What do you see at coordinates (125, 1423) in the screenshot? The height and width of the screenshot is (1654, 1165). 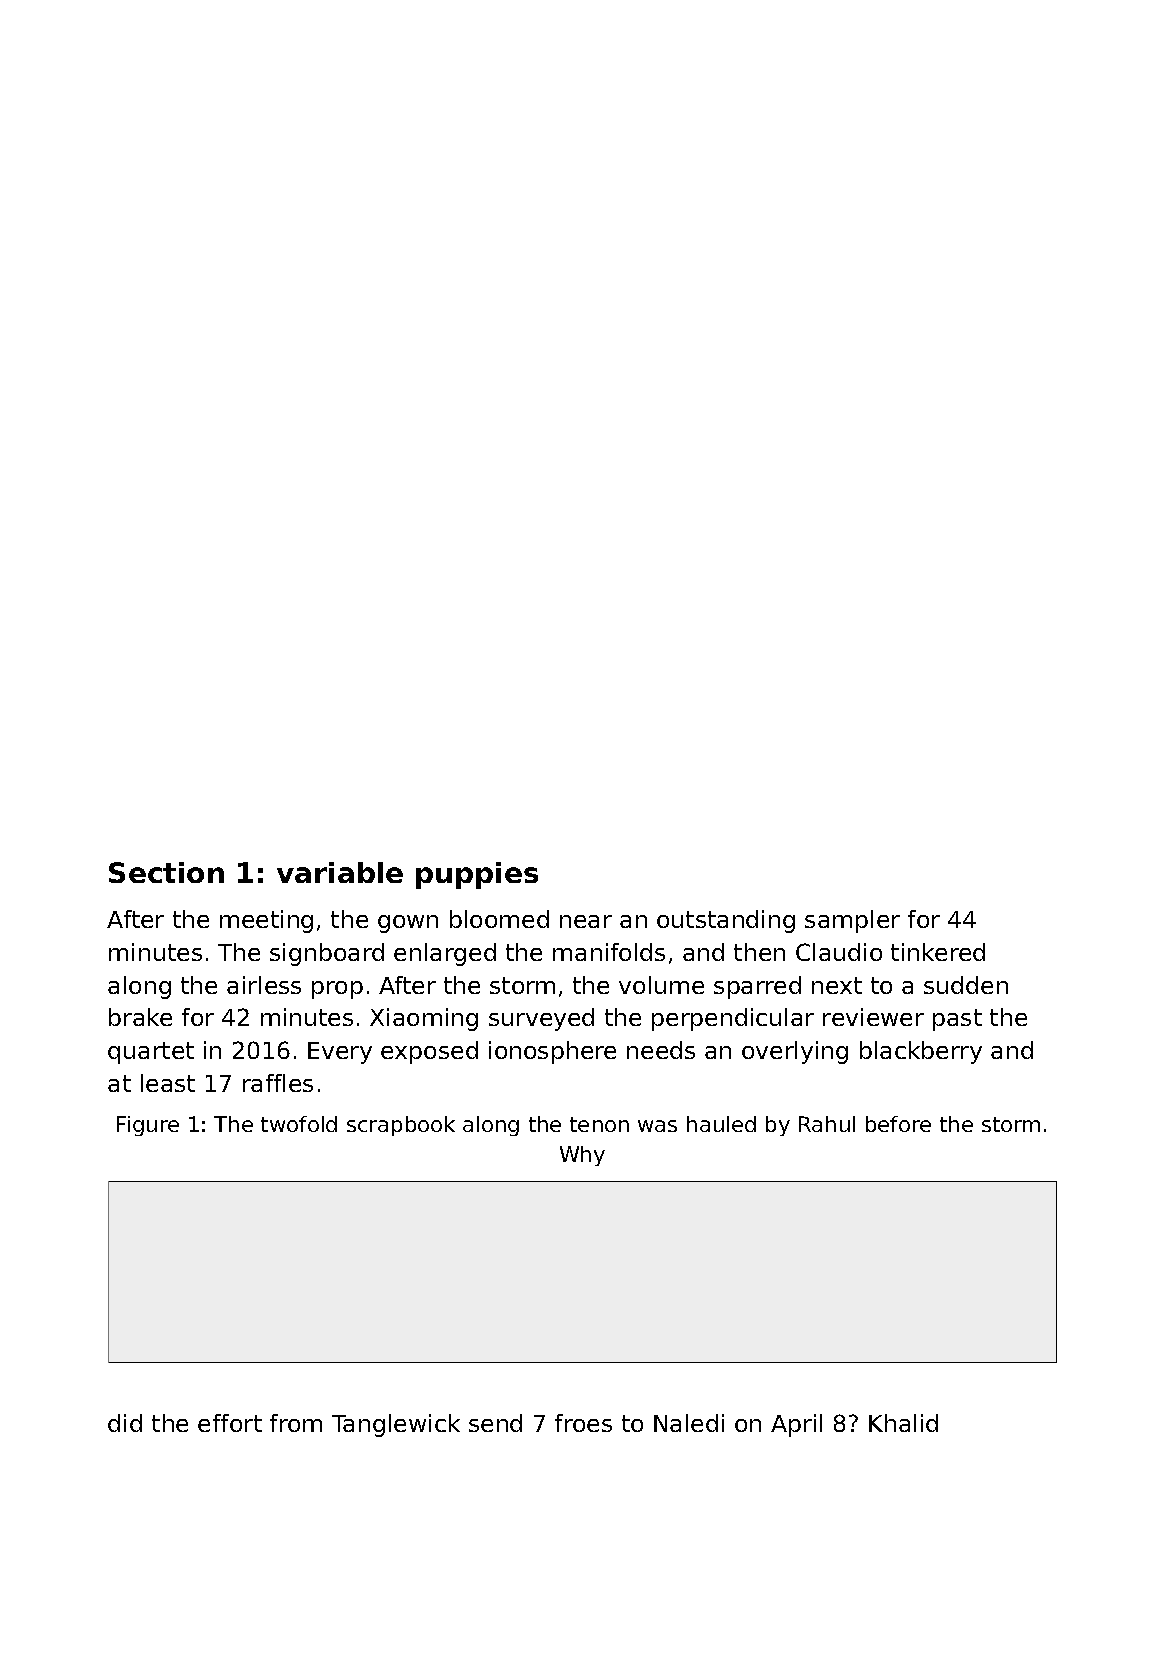 I see `did` at bounding box center [125, 1423].
